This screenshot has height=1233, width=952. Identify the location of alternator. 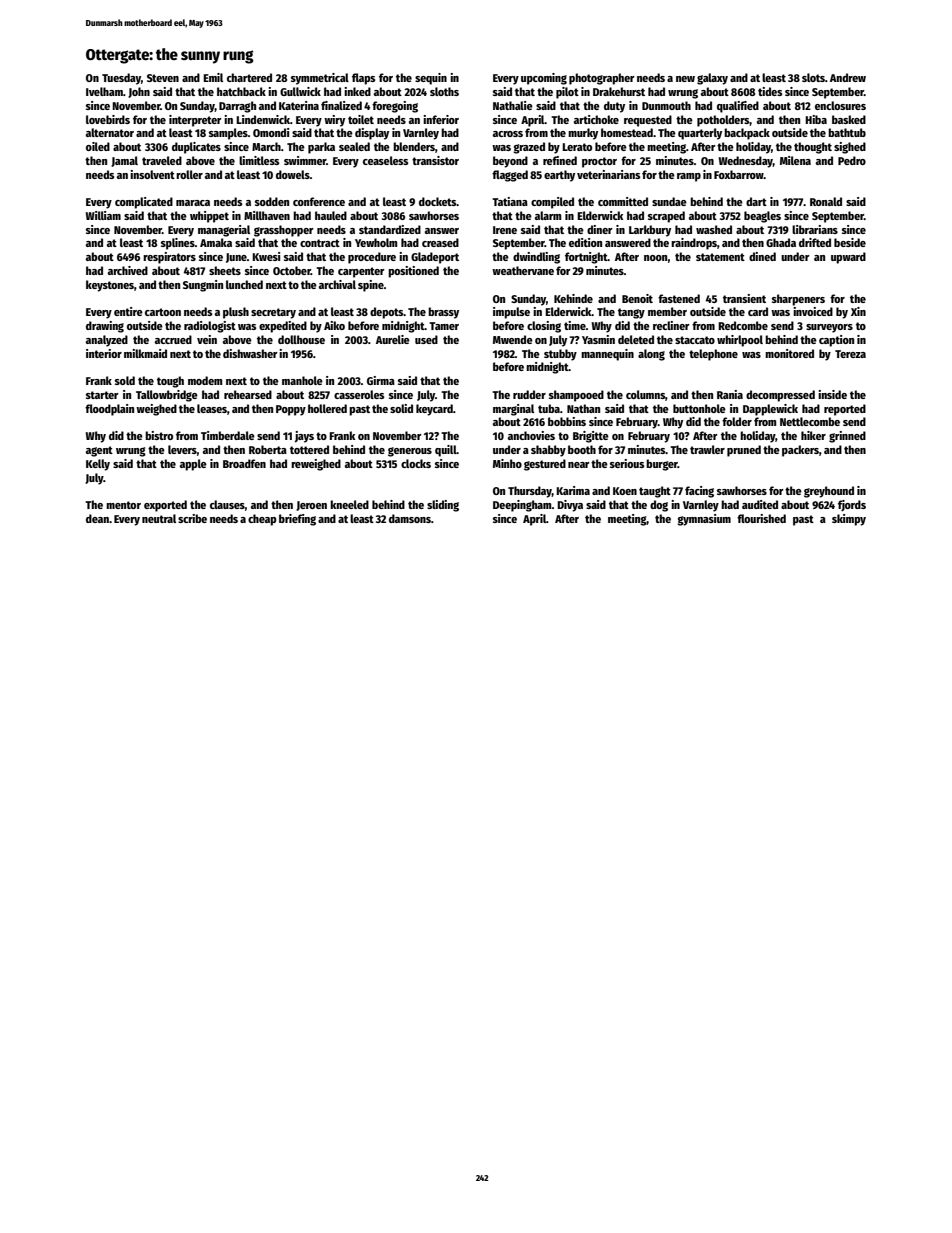
(110, 132).
